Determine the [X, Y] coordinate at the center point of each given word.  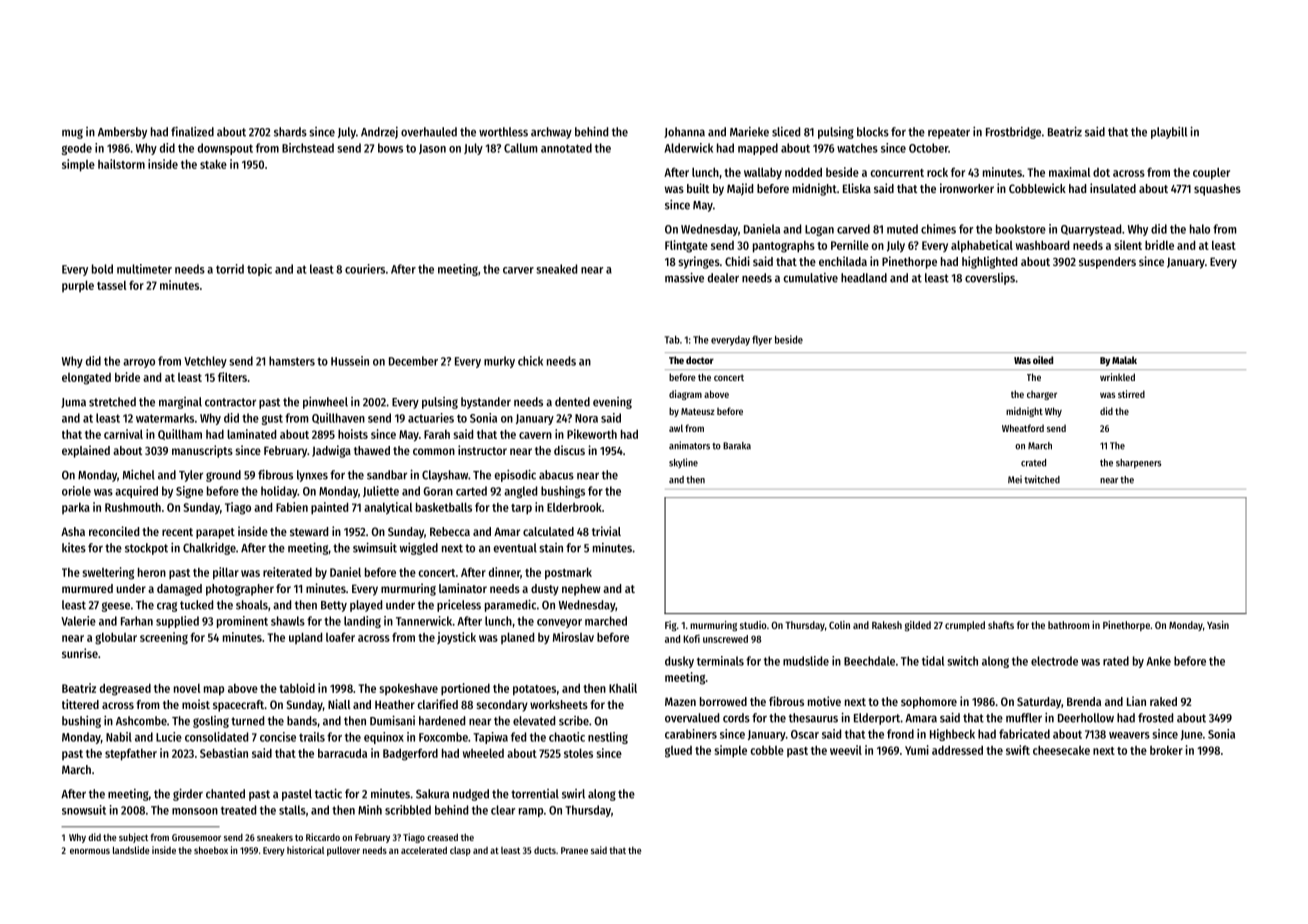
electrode [1054, 661]
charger [1042, 395]
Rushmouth [133, 507]
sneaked [556, 269]
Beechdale [869, 661]
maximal [1069, 172]
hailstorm [121, 164]
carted [471, 491]
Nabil [119, 737]
